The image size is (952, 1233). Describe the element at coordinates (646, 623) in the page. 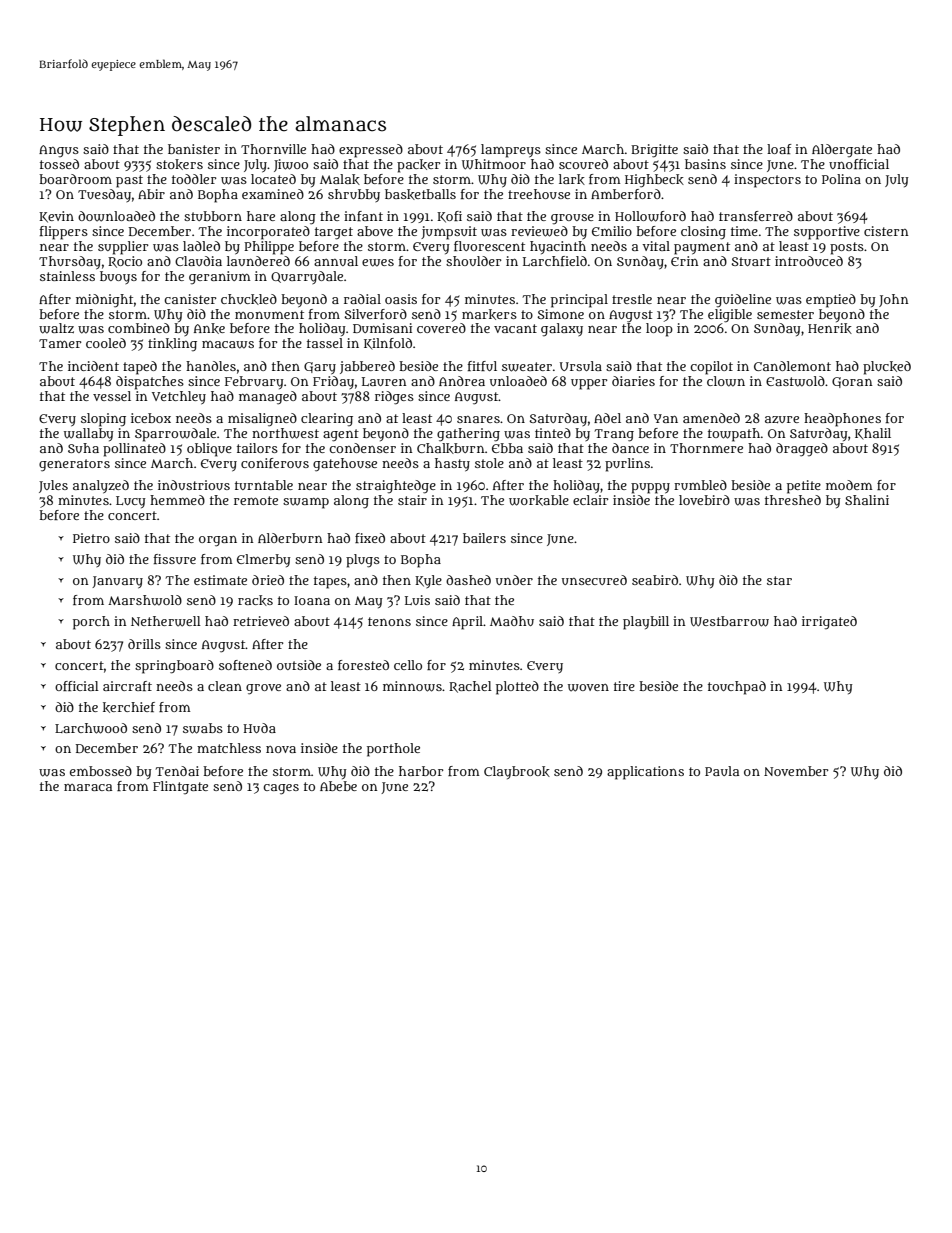

I see `playbill` at that location.
